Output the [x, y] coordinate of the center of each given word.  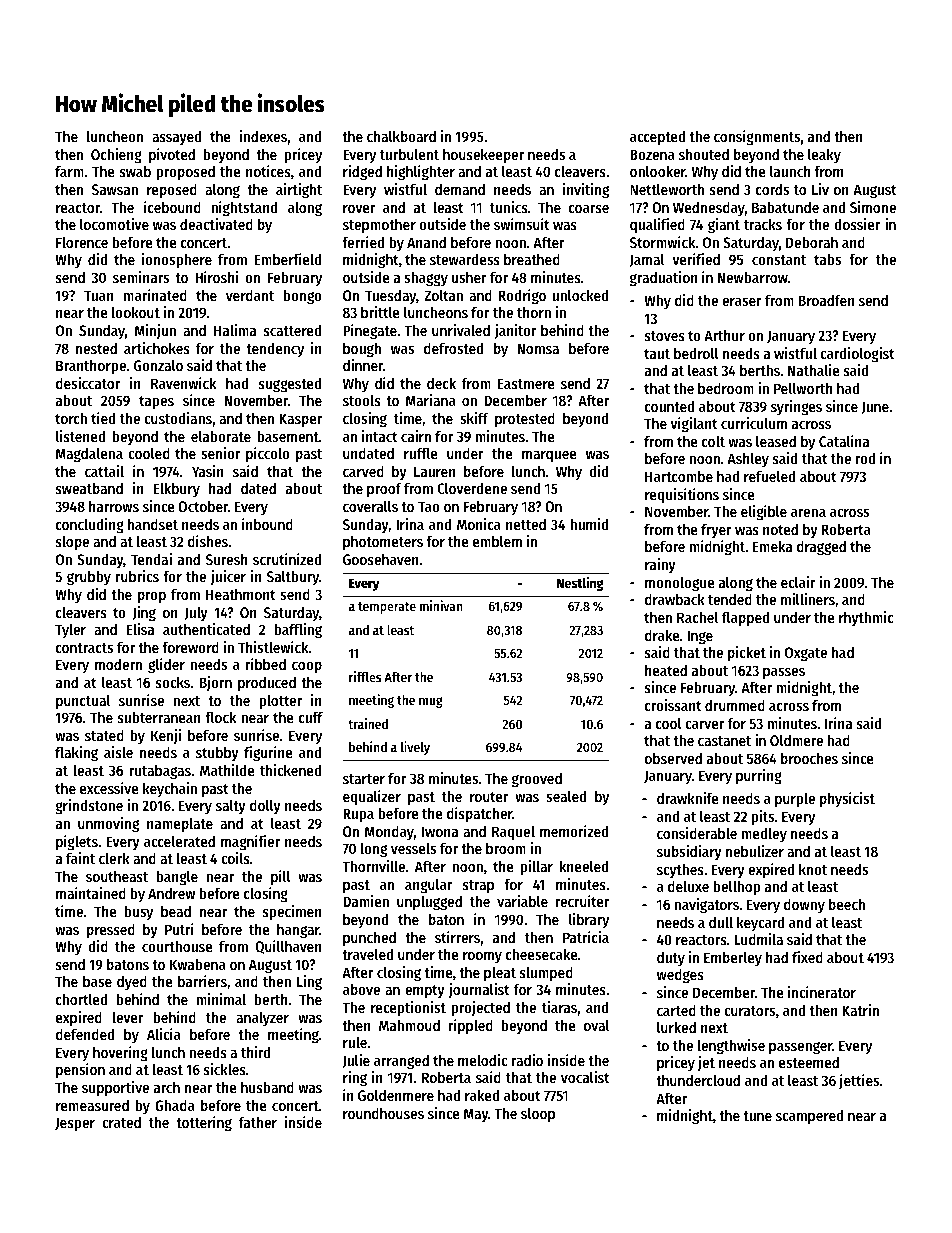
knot [813, 869]
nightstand [244, 209]
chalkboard [401, 136]
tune [757, 1116]
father [258, 1122]
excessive [109, 788]
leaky [824, 155]
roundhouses [383, 1113]
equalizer [372, 797]
